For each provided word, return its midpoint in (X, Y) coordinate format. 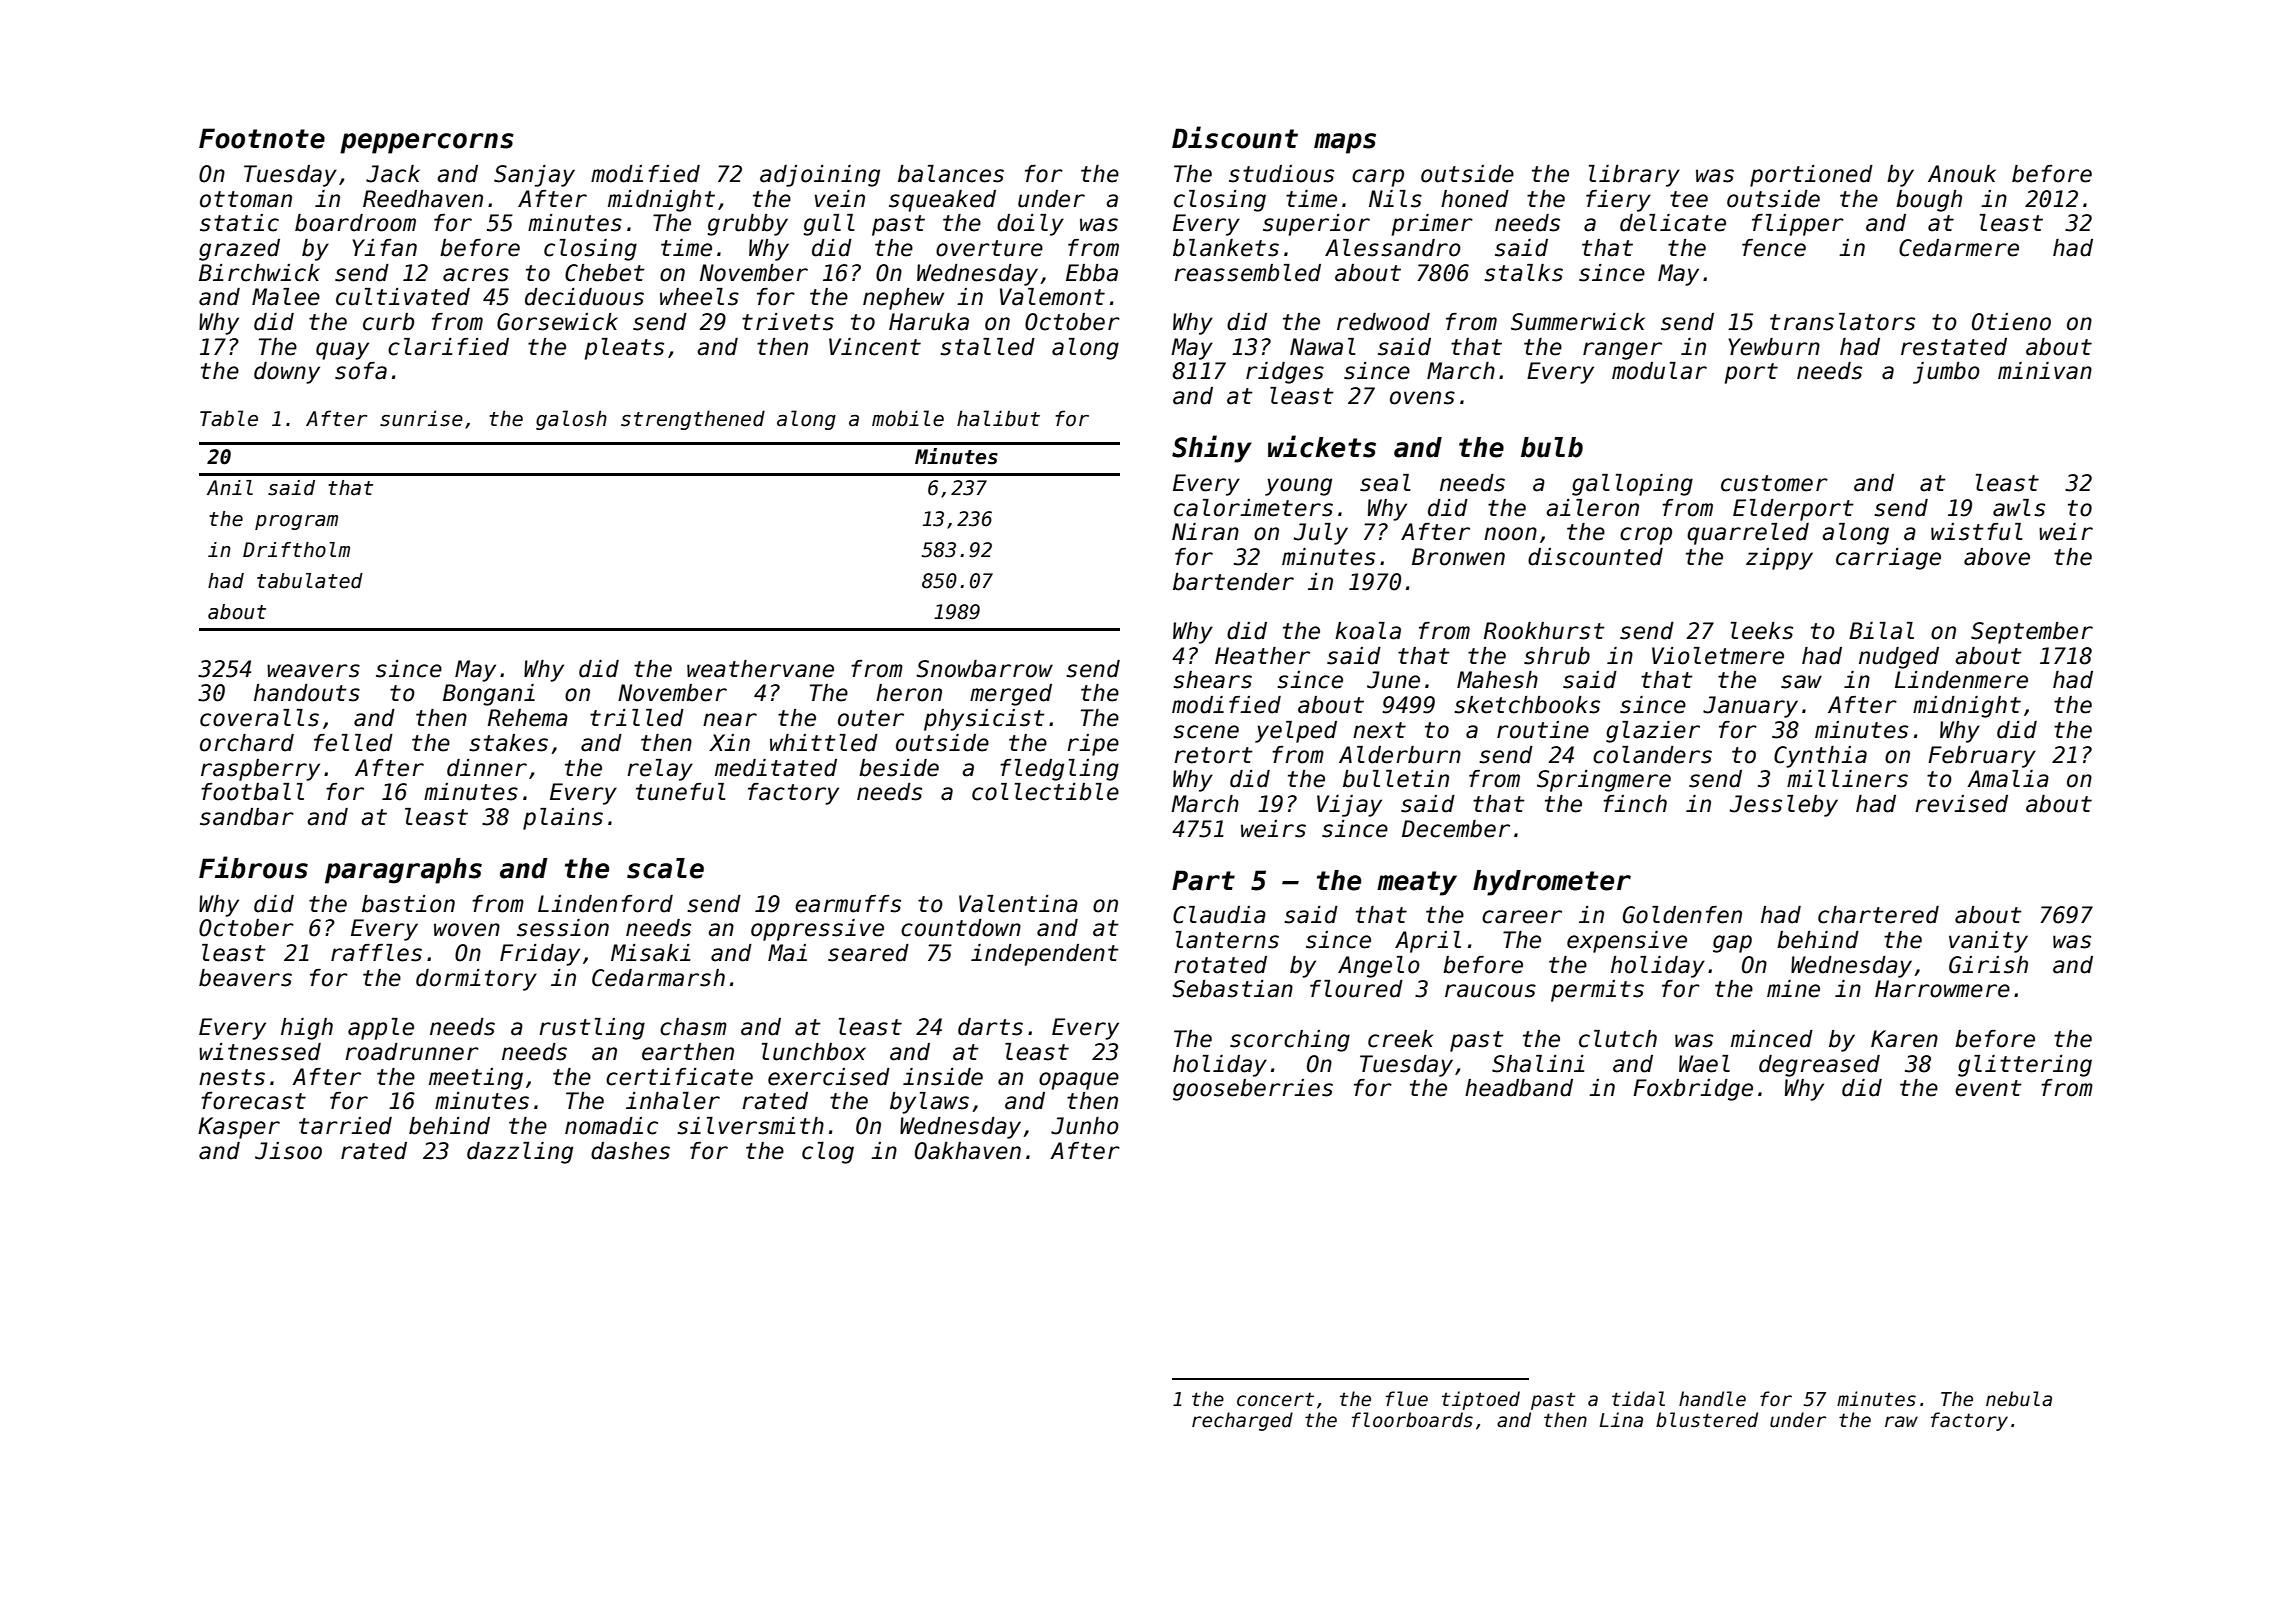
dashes (630, 1151)
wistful (1977, 532)
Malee (286, 297)
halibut (998, 418)
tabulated (310, 581)
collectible (1045, 792)
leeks (1762, 631)
